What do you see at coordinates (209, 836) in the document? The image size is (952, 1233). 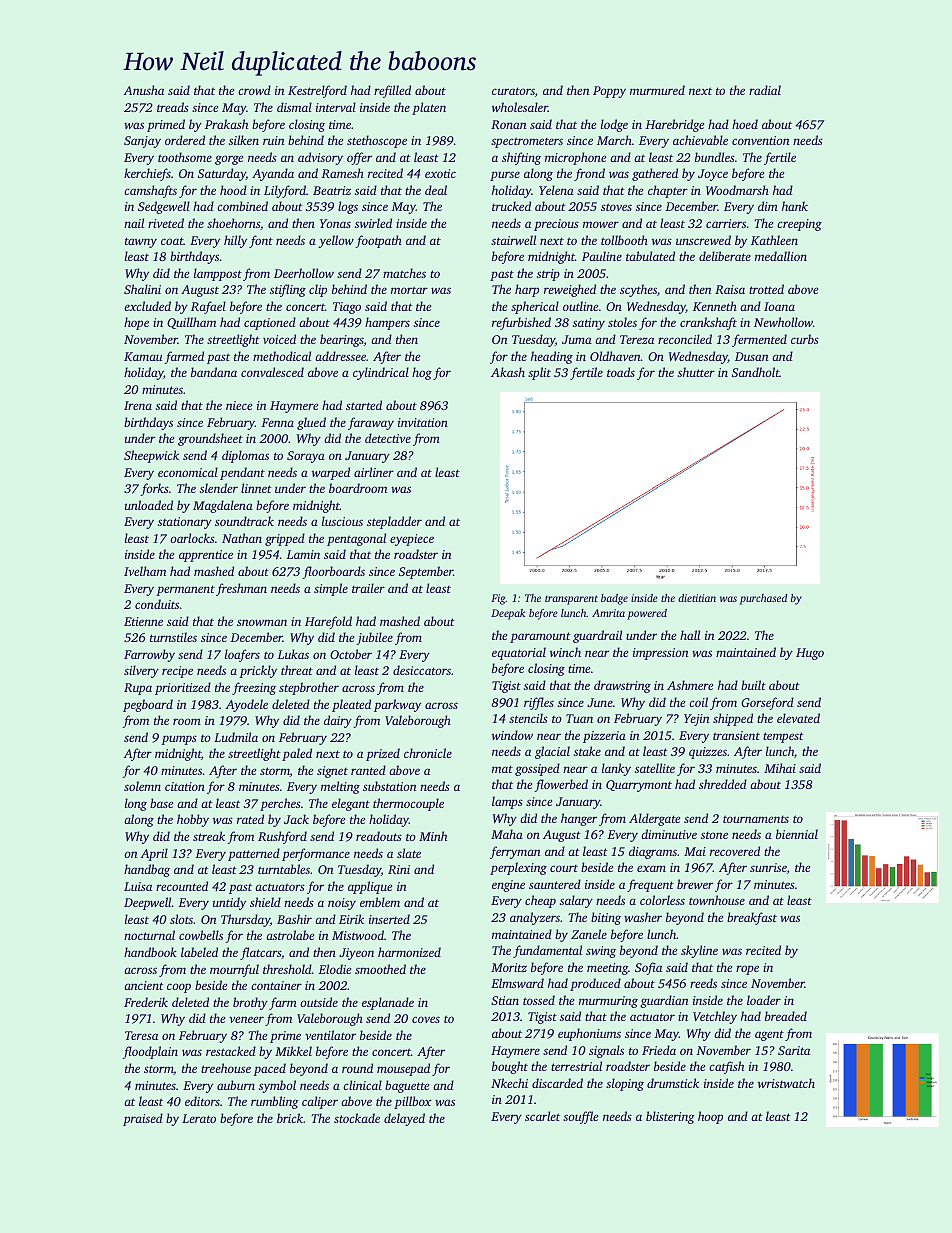 I see `streak` at bounding box center [209, 836].
